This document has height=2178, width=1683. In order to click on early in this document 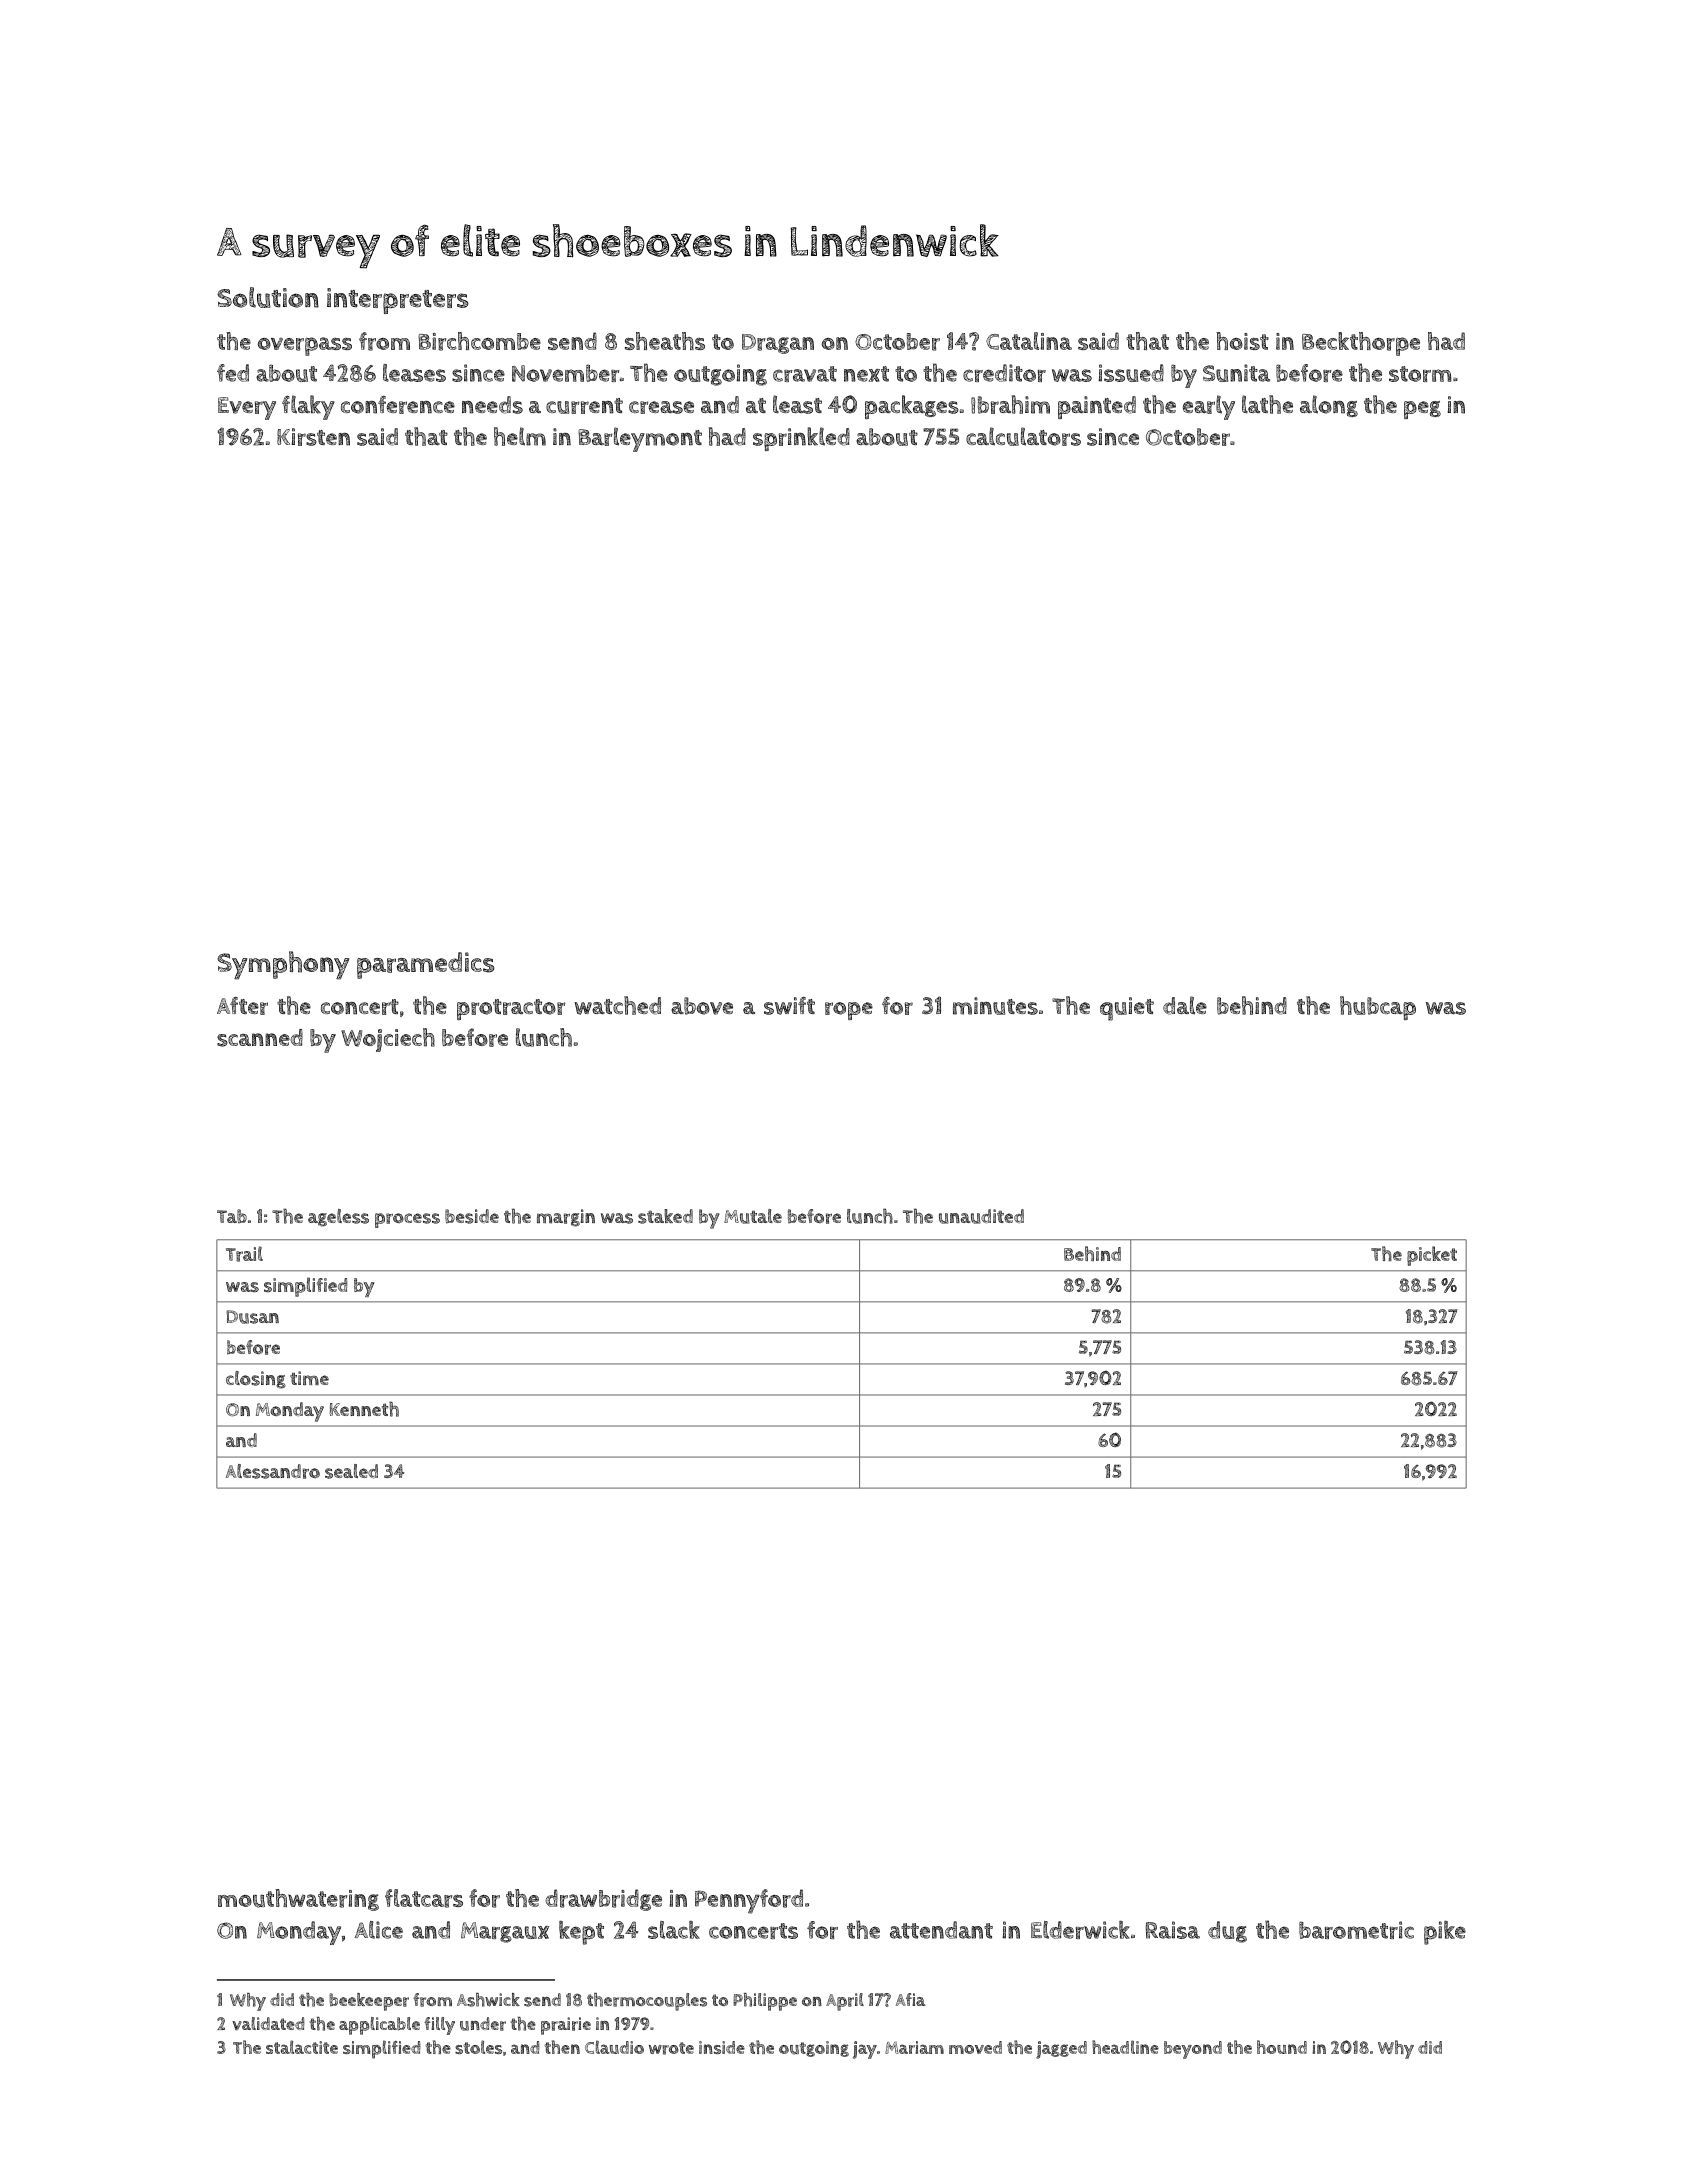, I will do `click(1209, 407)`.
